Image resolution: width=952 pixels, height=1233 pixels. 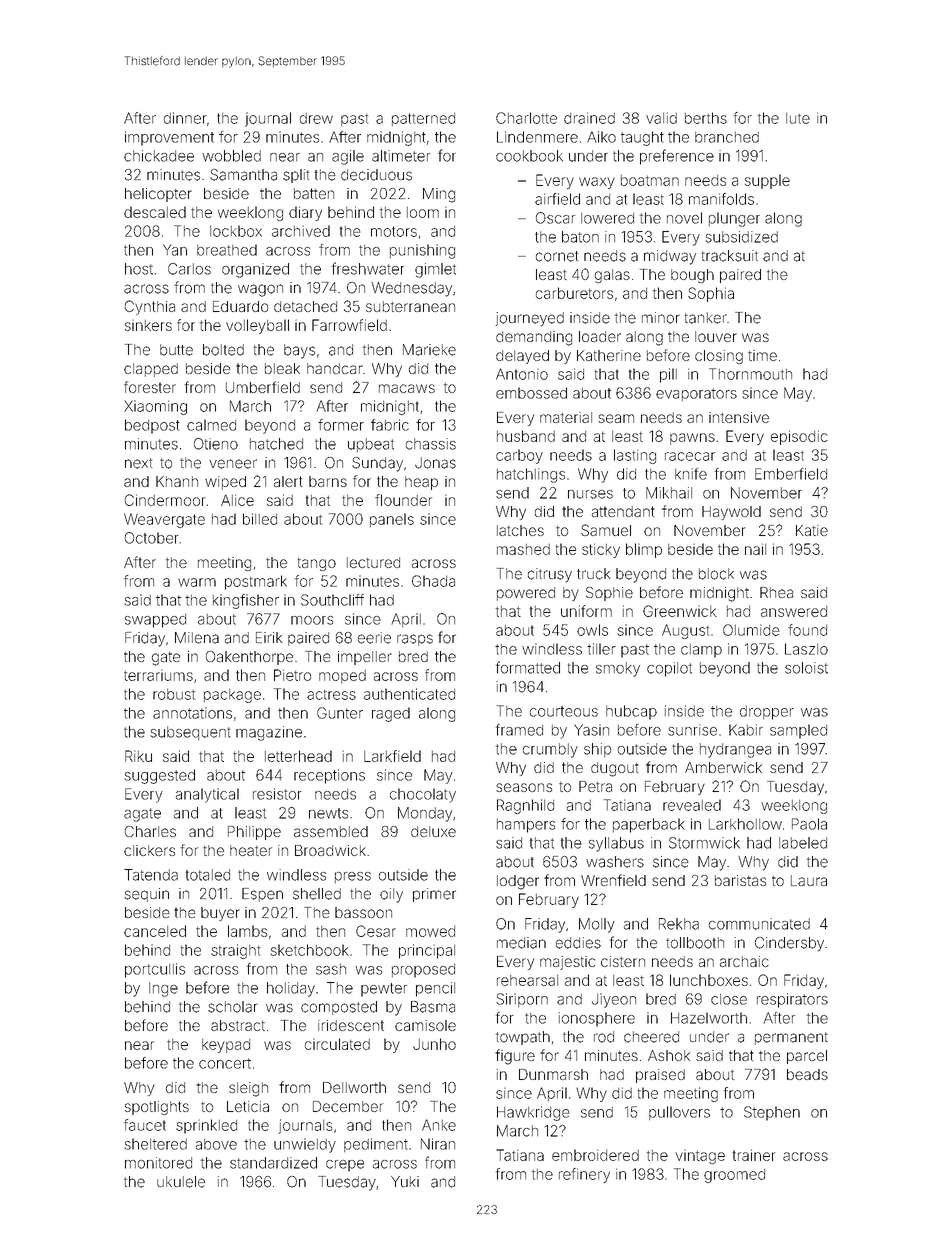 What do you see at coordinates (423, 119) in the screenshot?
I see `patterned` at bounding box center [423, 119].
